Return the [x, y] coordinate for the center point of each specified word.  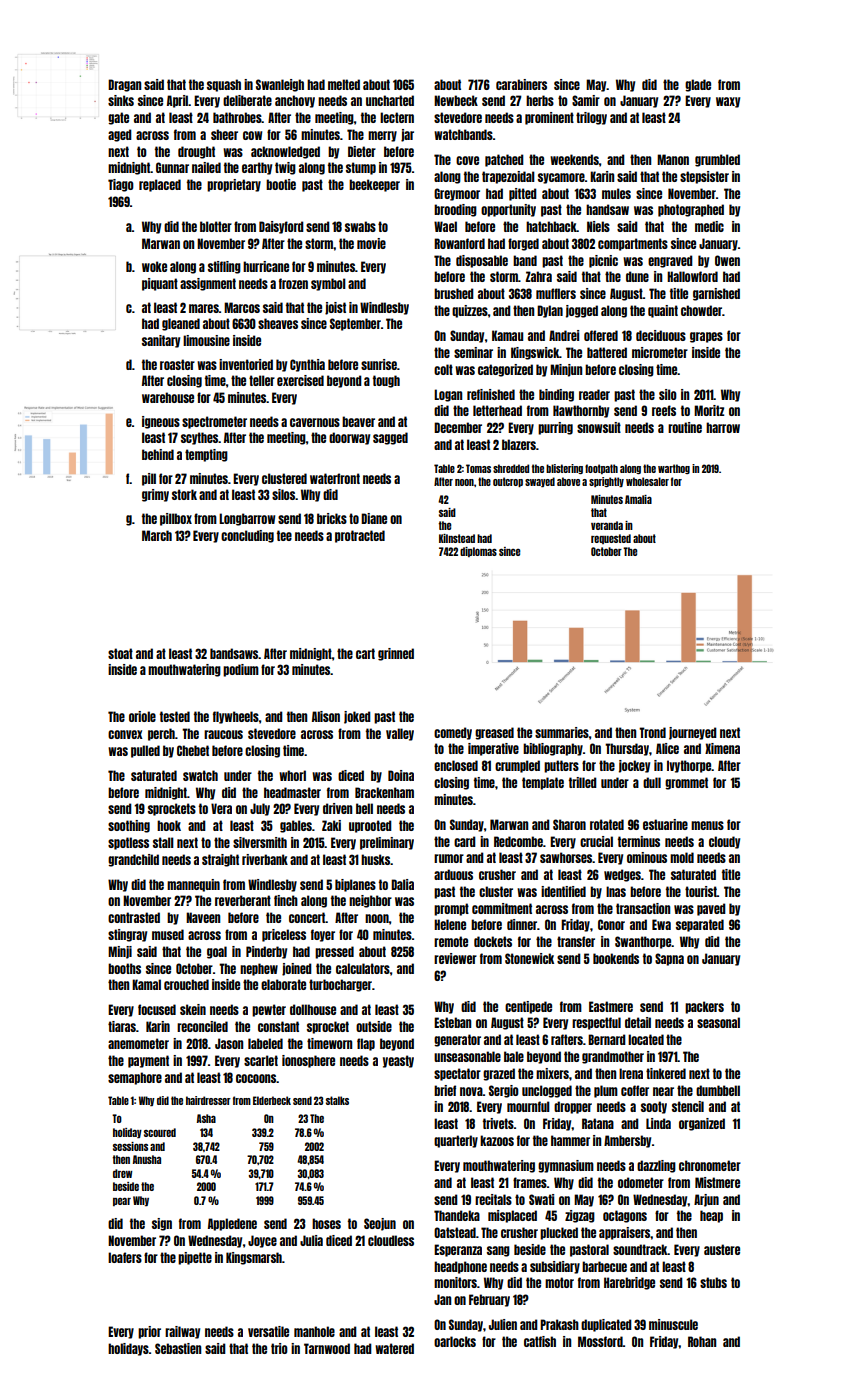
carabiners [521, 84]
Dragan [124, 85]
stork [184, 494]
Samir [586, 100]
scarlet [261, 1060]
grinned [396, 654]
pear [122, 1201]
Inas [616, 891]
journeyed [693, 733]
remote [451, 941]
